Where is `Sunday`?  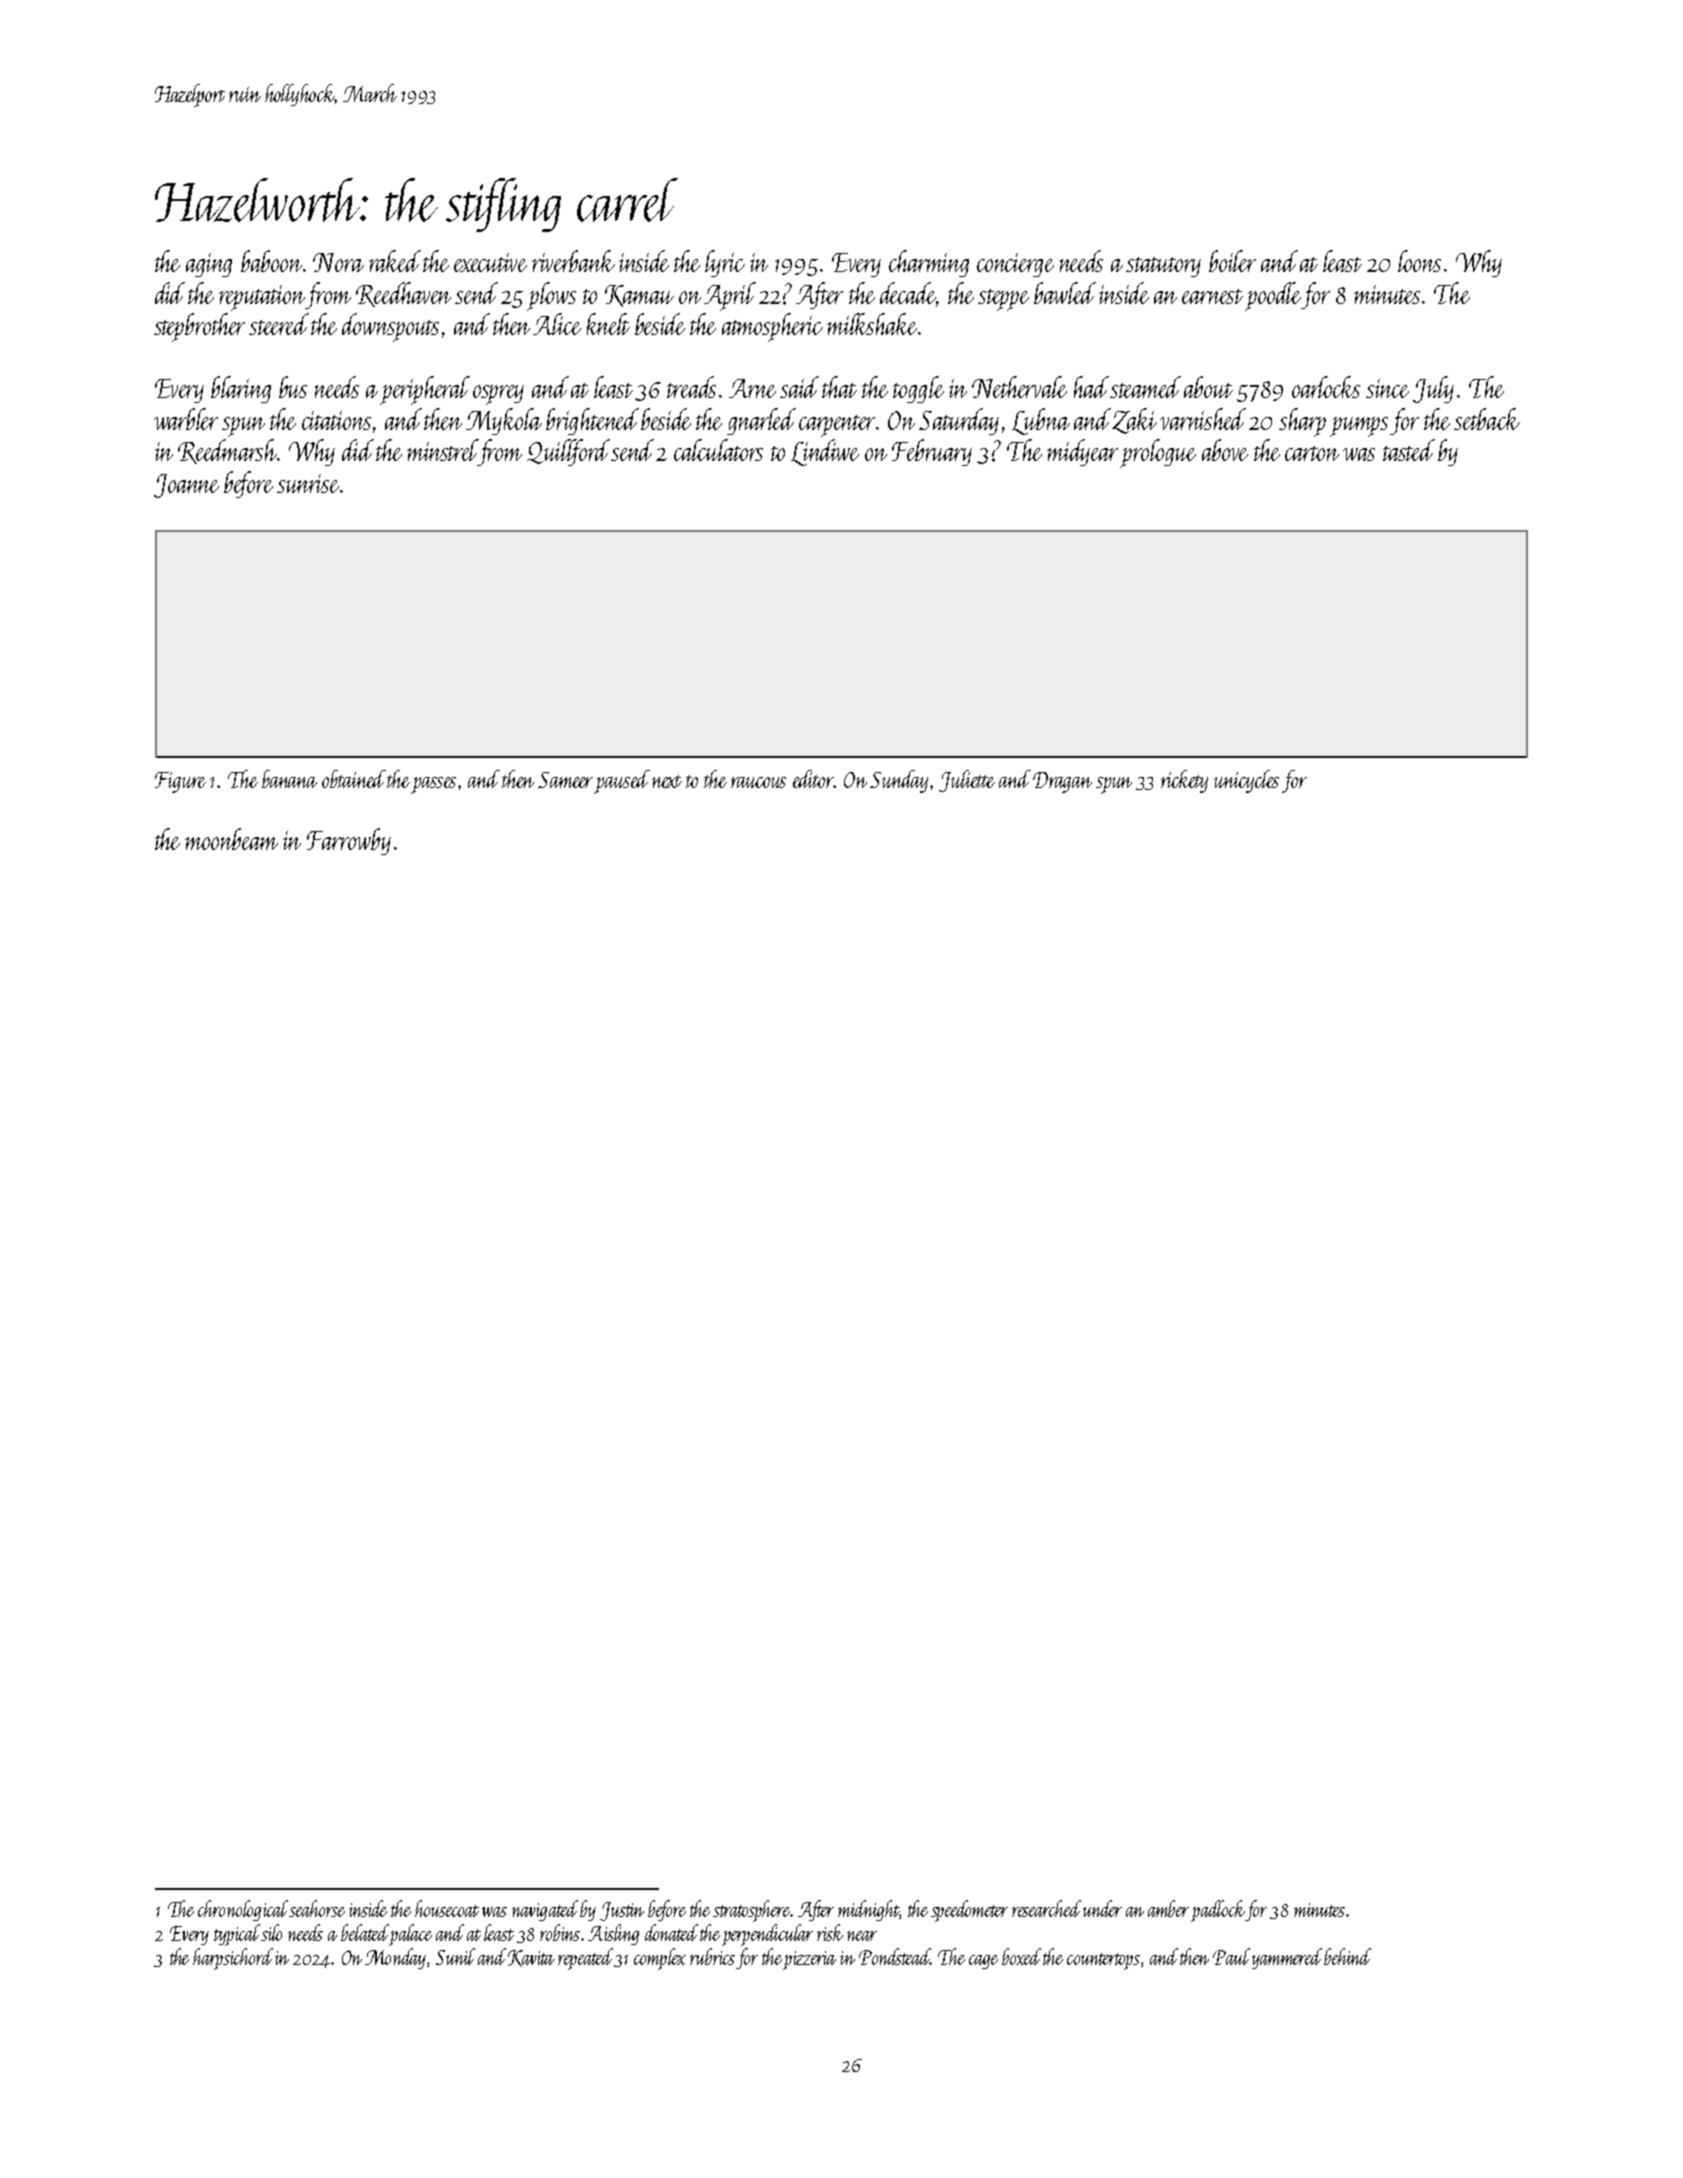
Sunday is located at coordinates (899, 781).
